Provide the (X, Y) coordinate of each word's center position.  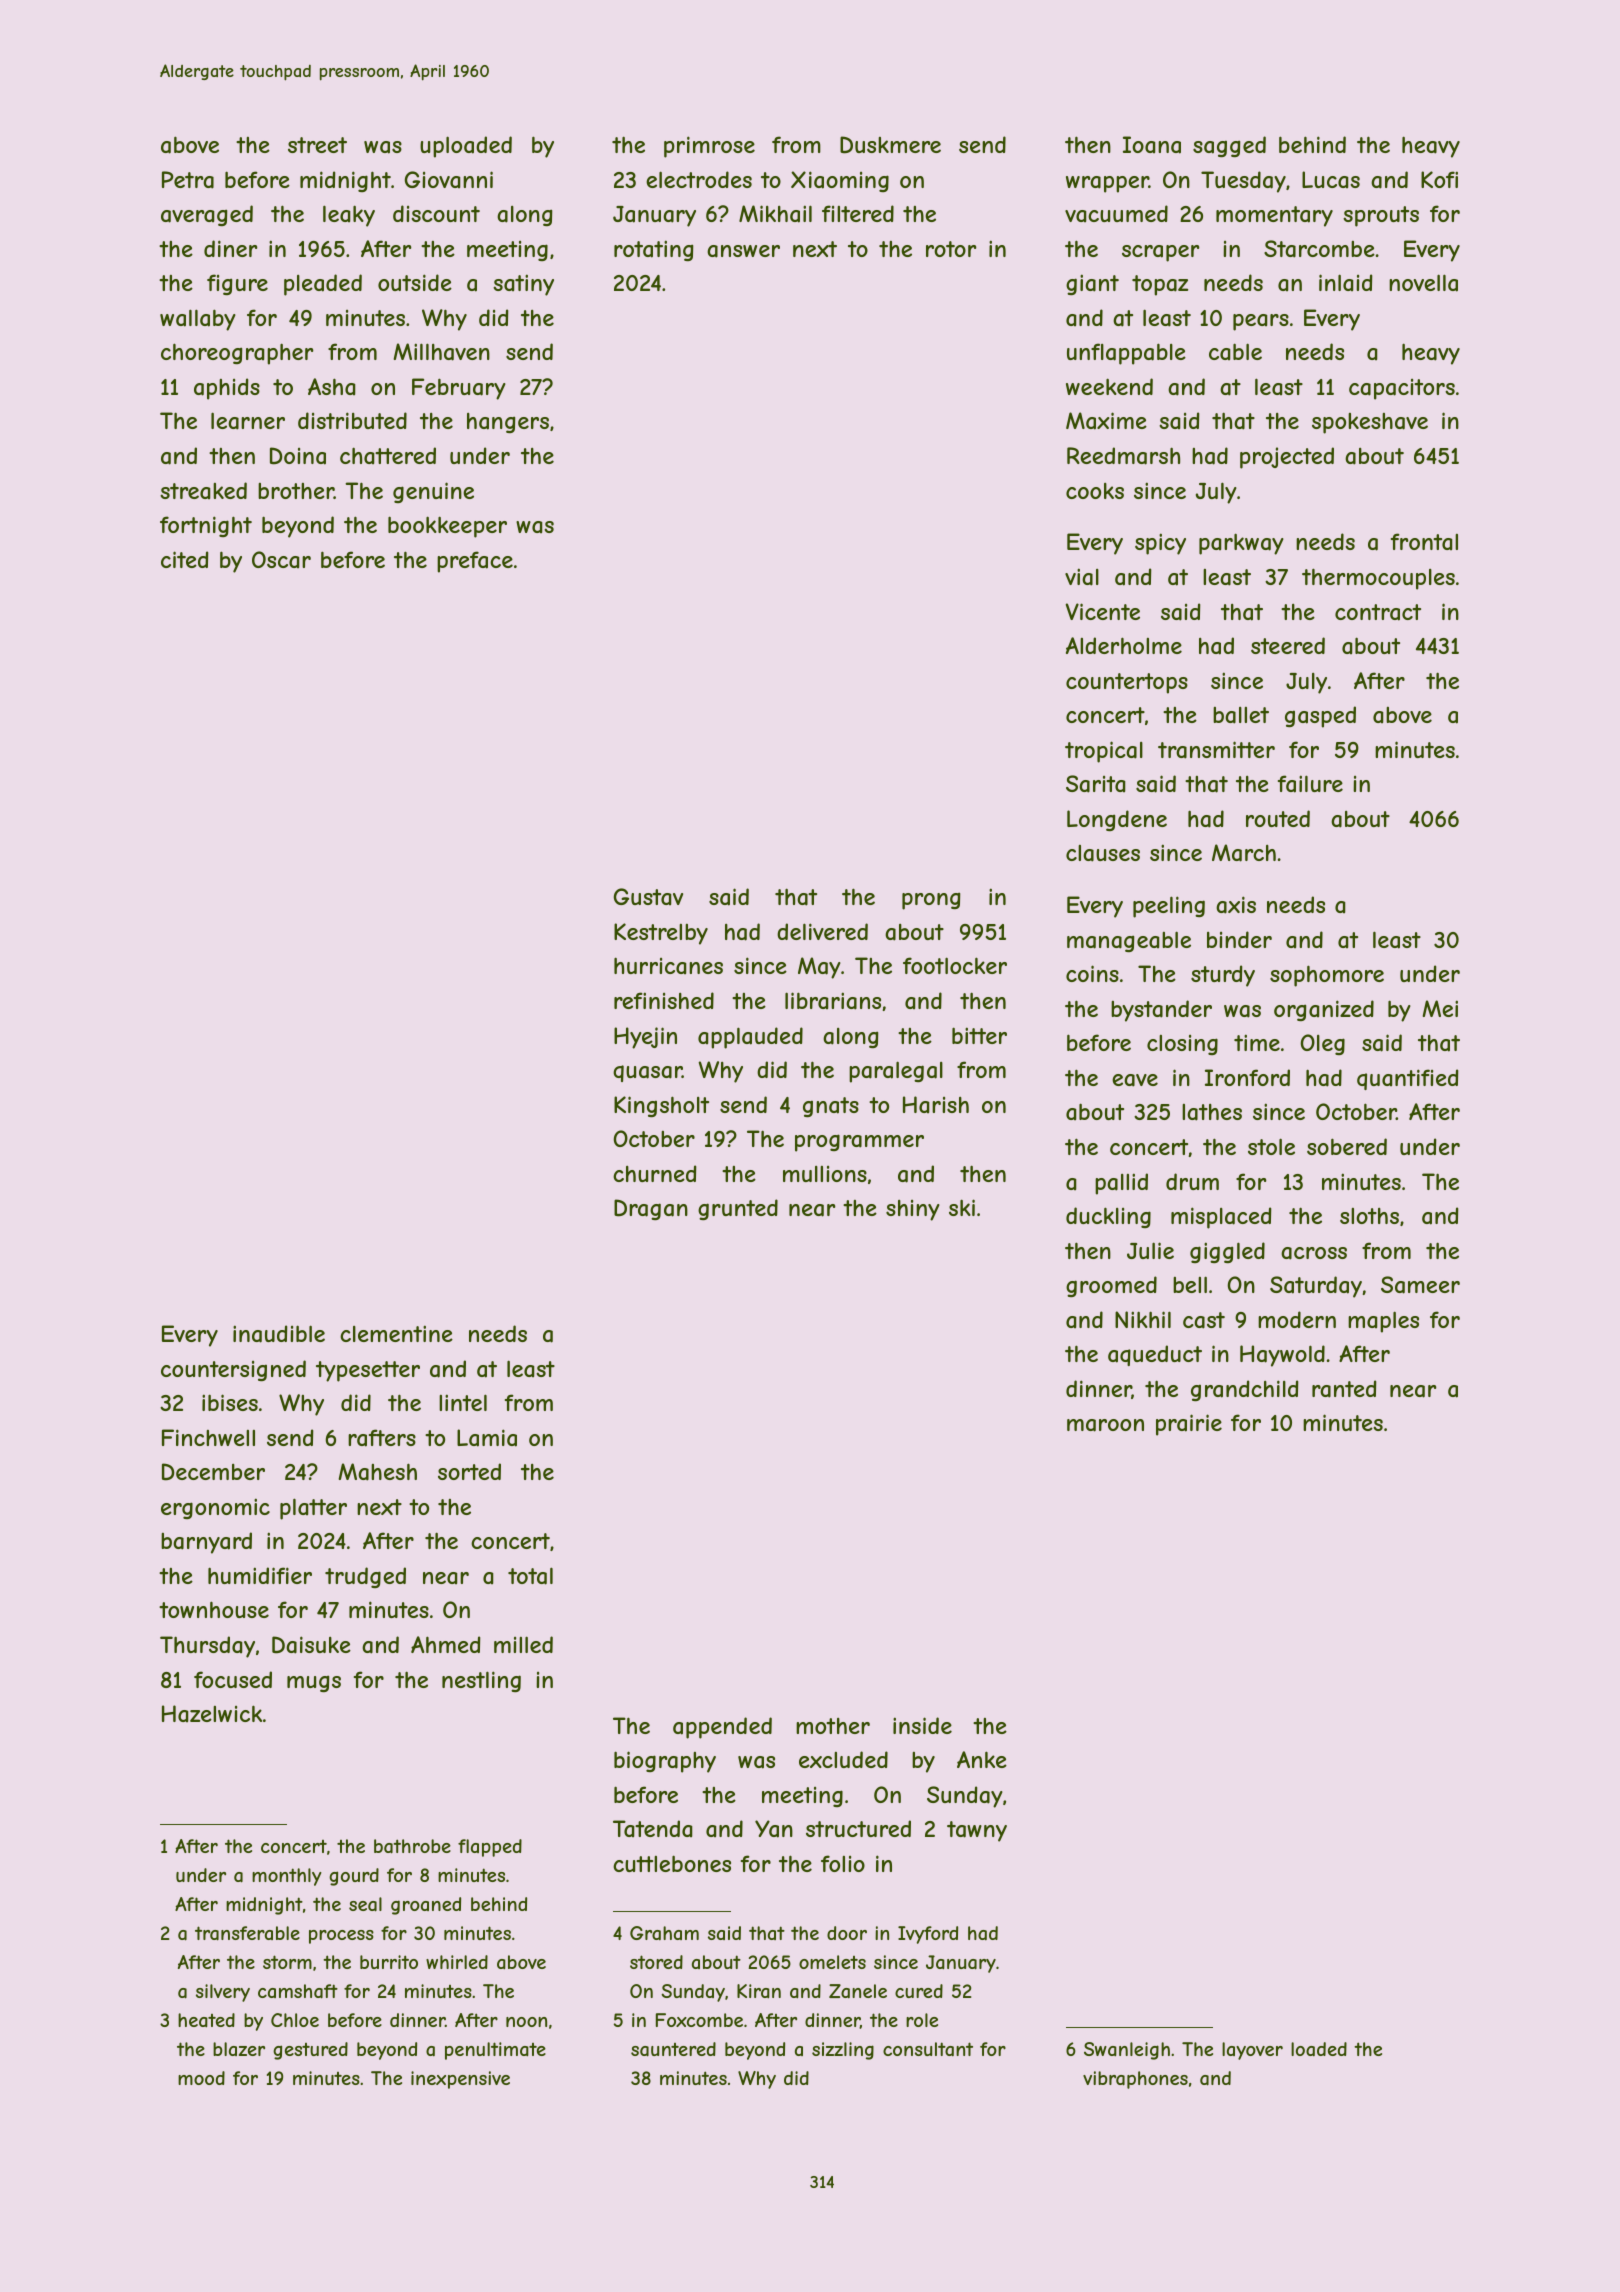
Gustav (648, 896)
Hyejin (645, 1038)
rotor (951, 249)
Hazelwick (212, 1713)
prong (931, 901)
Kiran (759, 1991)
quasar (647, 1073)
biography (665, 1762)
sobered (1347, 1146)
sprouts (1381, 216)
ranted (1344, 1389)
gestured (310, 2051)
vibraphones (1135, 2080)
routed (1278, 818)
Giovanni (449, 179)
